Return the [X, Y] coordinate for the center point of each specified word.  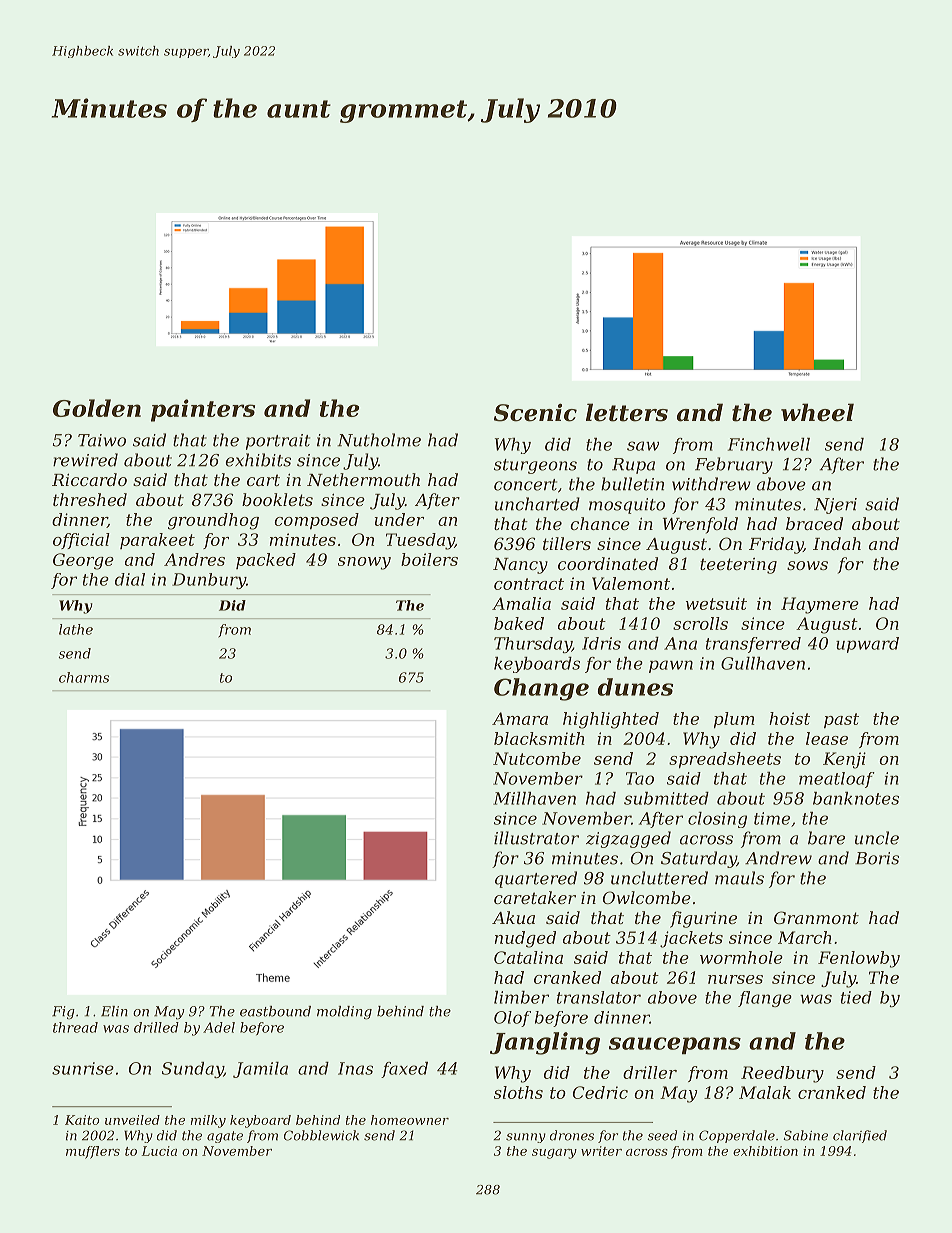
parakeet [157, 541]
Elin [114, 1011]
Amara [520, 718]
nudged [525, 939]
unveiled [132, 1120]
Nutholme [379, 440]
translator [599, 997]
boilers [429, 559]
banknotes [856, 798]
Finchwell [769, 444]
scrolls [700, 623]
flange [765, 999]
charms [84, 677]
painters [203, 410]
